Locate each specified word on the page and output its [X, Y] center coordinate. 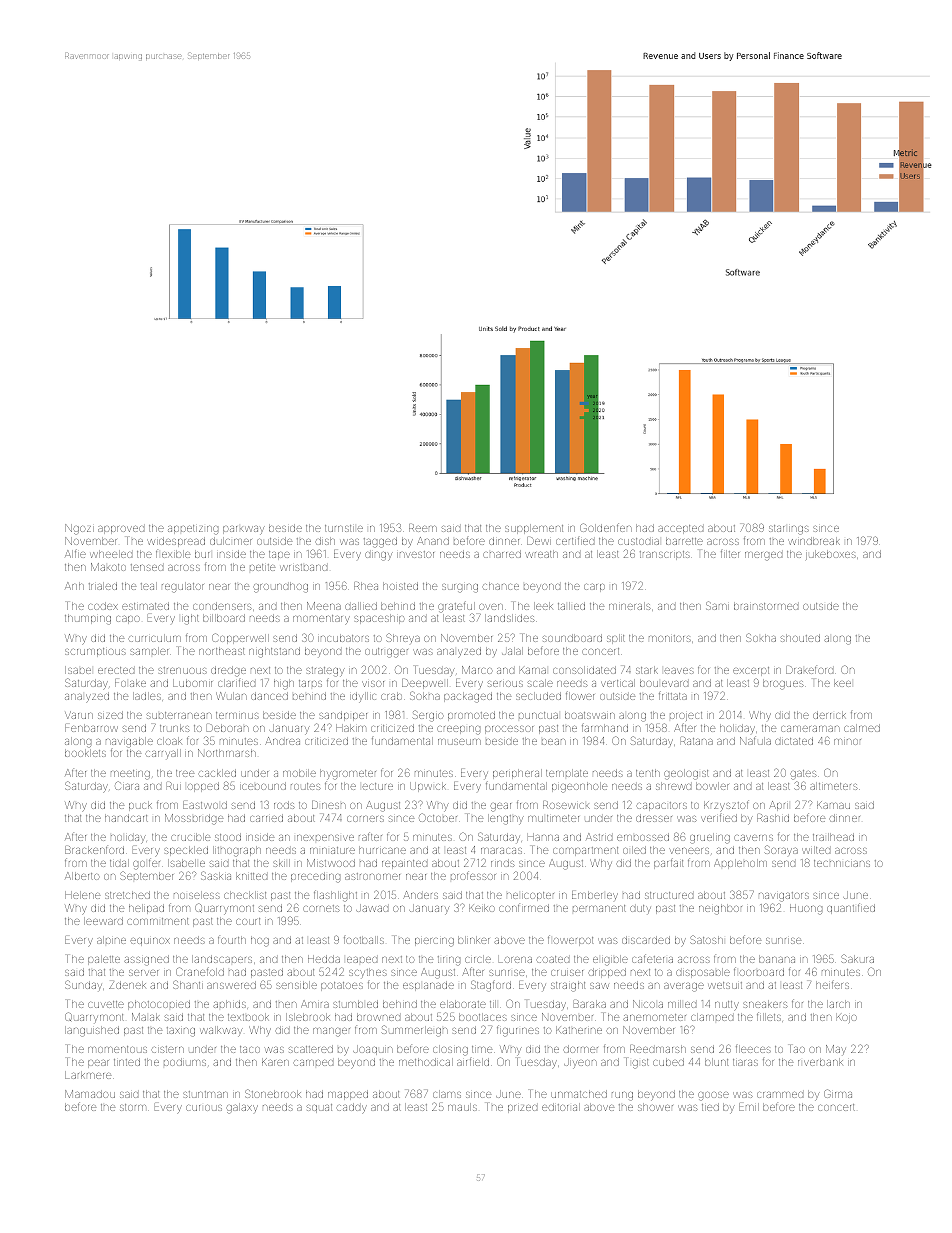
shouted [800, 638]
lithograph [237, 851]
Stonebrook [273, 1093]
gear [500, 807]
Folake [130, 683]
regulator [183, 587]
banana [777, 959]
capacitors [662, 806]
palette [104, 960]
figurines [518, 1031]
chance [501, 586]
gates [803, 775]
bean [554, 742]
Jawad [372, 908]
